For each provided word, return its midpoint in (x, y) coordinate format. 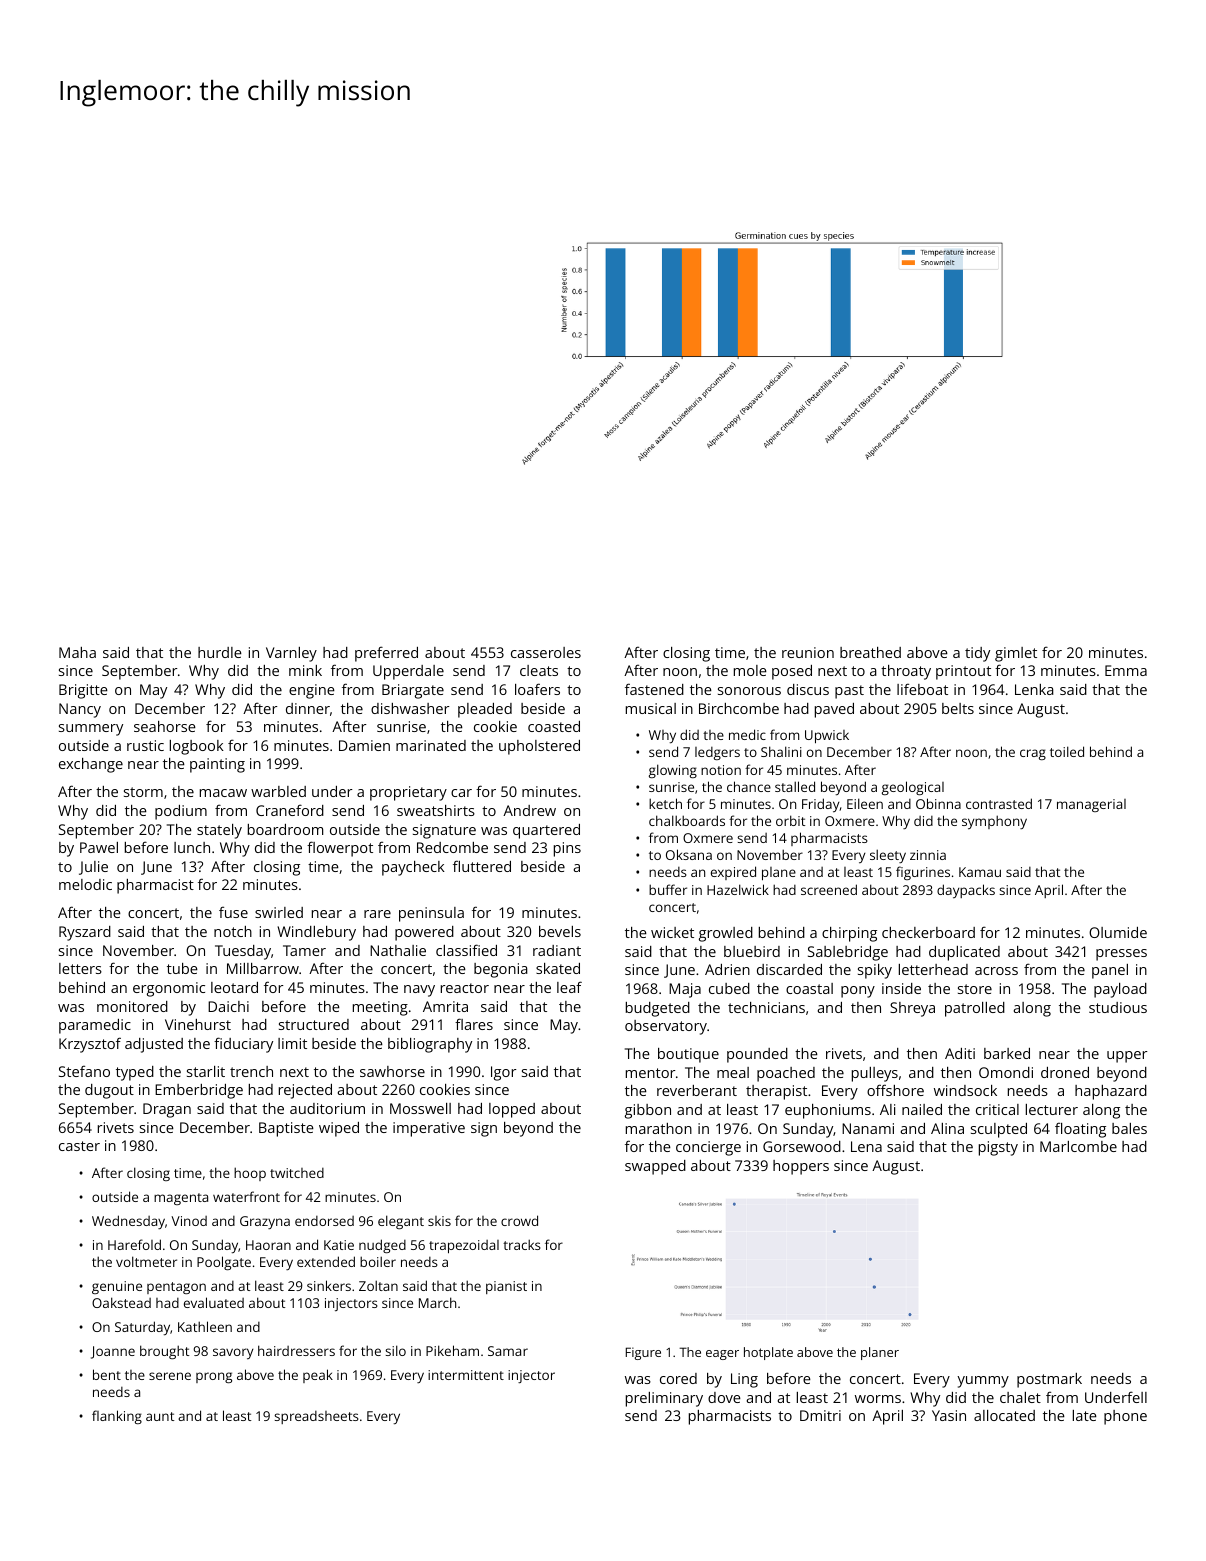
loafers (537, 689)
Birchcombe (739, 708)
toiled (1067, 751)
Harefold (134, 1244)
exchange (91, 765)
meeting (380, 1008)
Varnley (291, 654)
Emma (1126, 670)
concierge (708, 1148)
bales (1129, 1128)
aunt (160, 1416)
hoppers (801, 1167)
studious (1118, 1007)
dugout (109, 1091)
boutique (688, 1055)
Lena (866, 1146)
